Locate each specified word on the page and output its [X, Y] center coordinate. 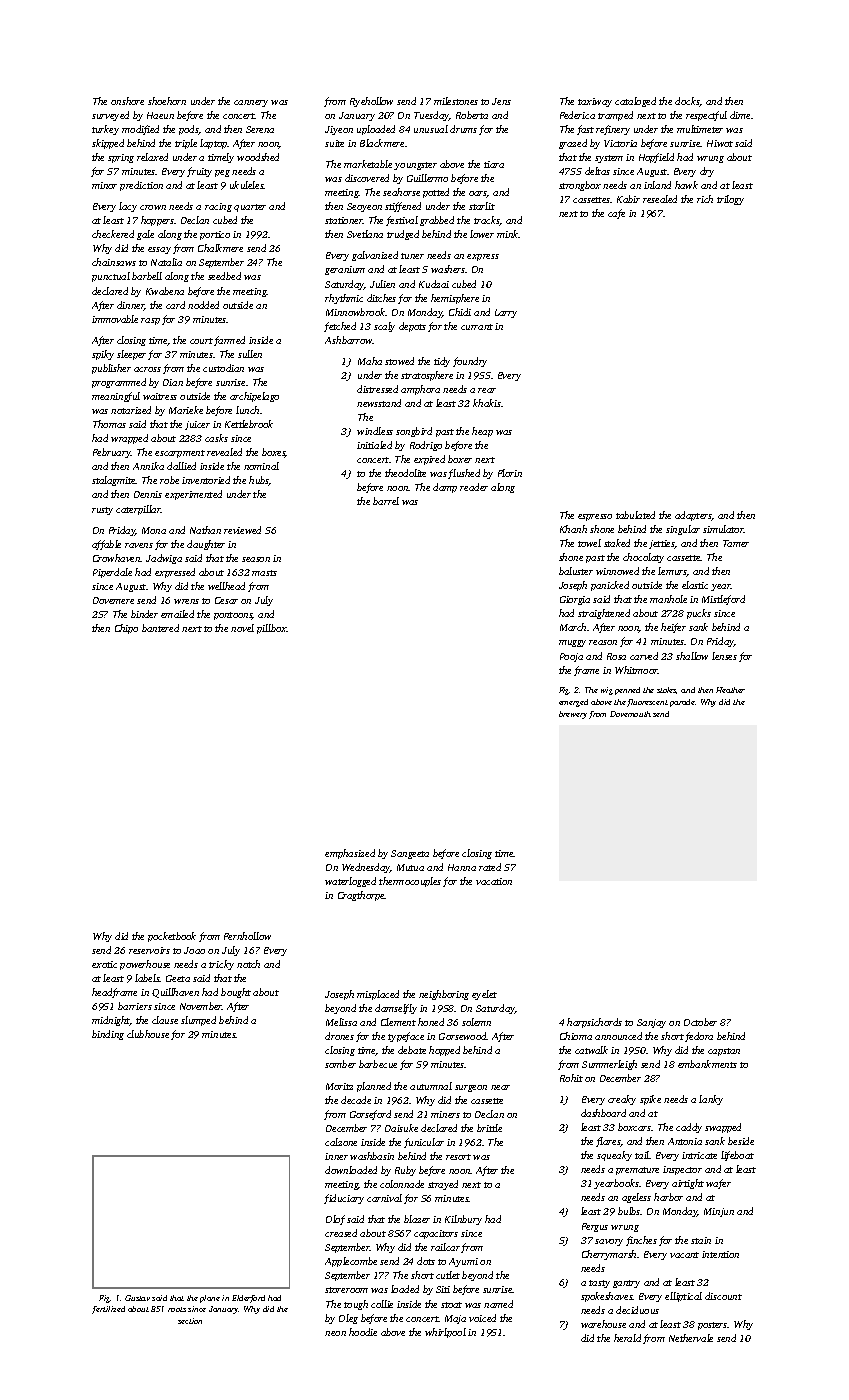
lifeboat [737, 1156]
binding [108, 1035]
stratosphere [427, 376]
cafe [616, 214]
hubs [259, 481]
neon [335, 1333]
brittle [489, 1128]
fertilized [108, 1310]
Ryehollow [371, 102]
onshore [127, 101]
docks [687, 102]
